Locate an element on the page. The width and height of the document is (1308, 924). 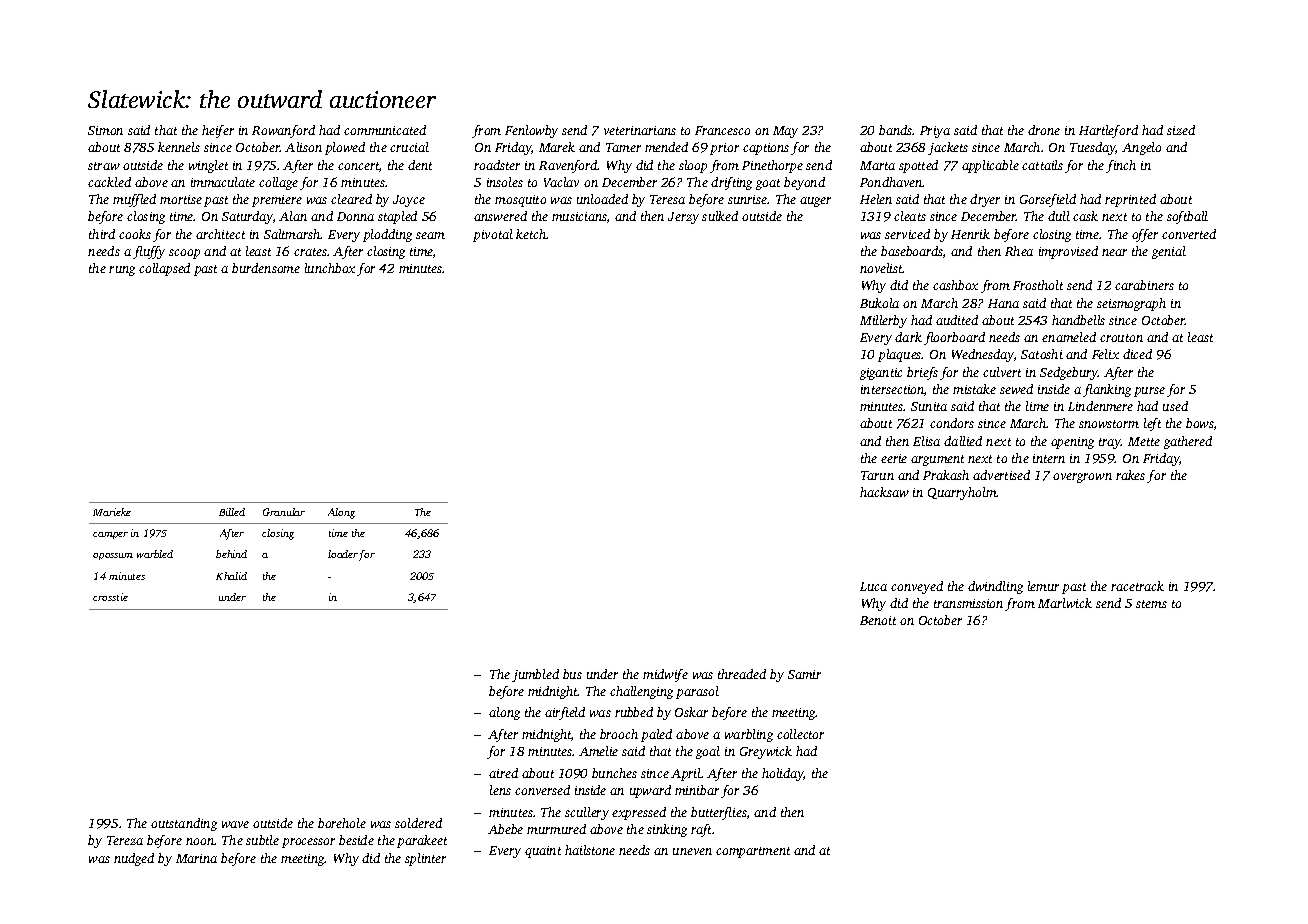
stems is located at coordinates (1151, 604).
